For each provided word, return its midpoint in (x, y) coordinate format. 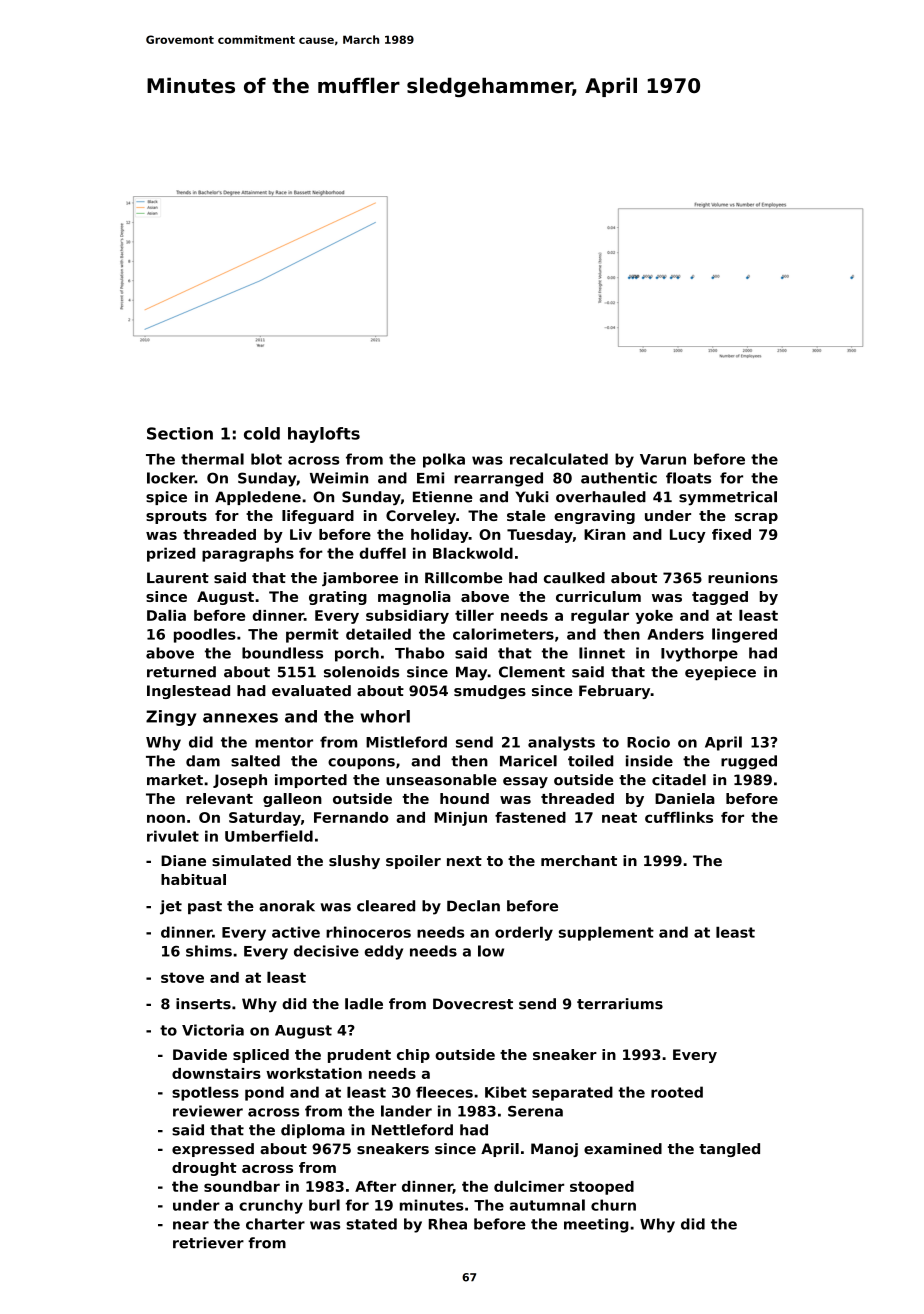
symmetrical (728, 498)
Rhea (448, 1224)
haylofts (324, 435)
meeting (596, 1225)
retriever (208, 1243)
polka (444, 460)
